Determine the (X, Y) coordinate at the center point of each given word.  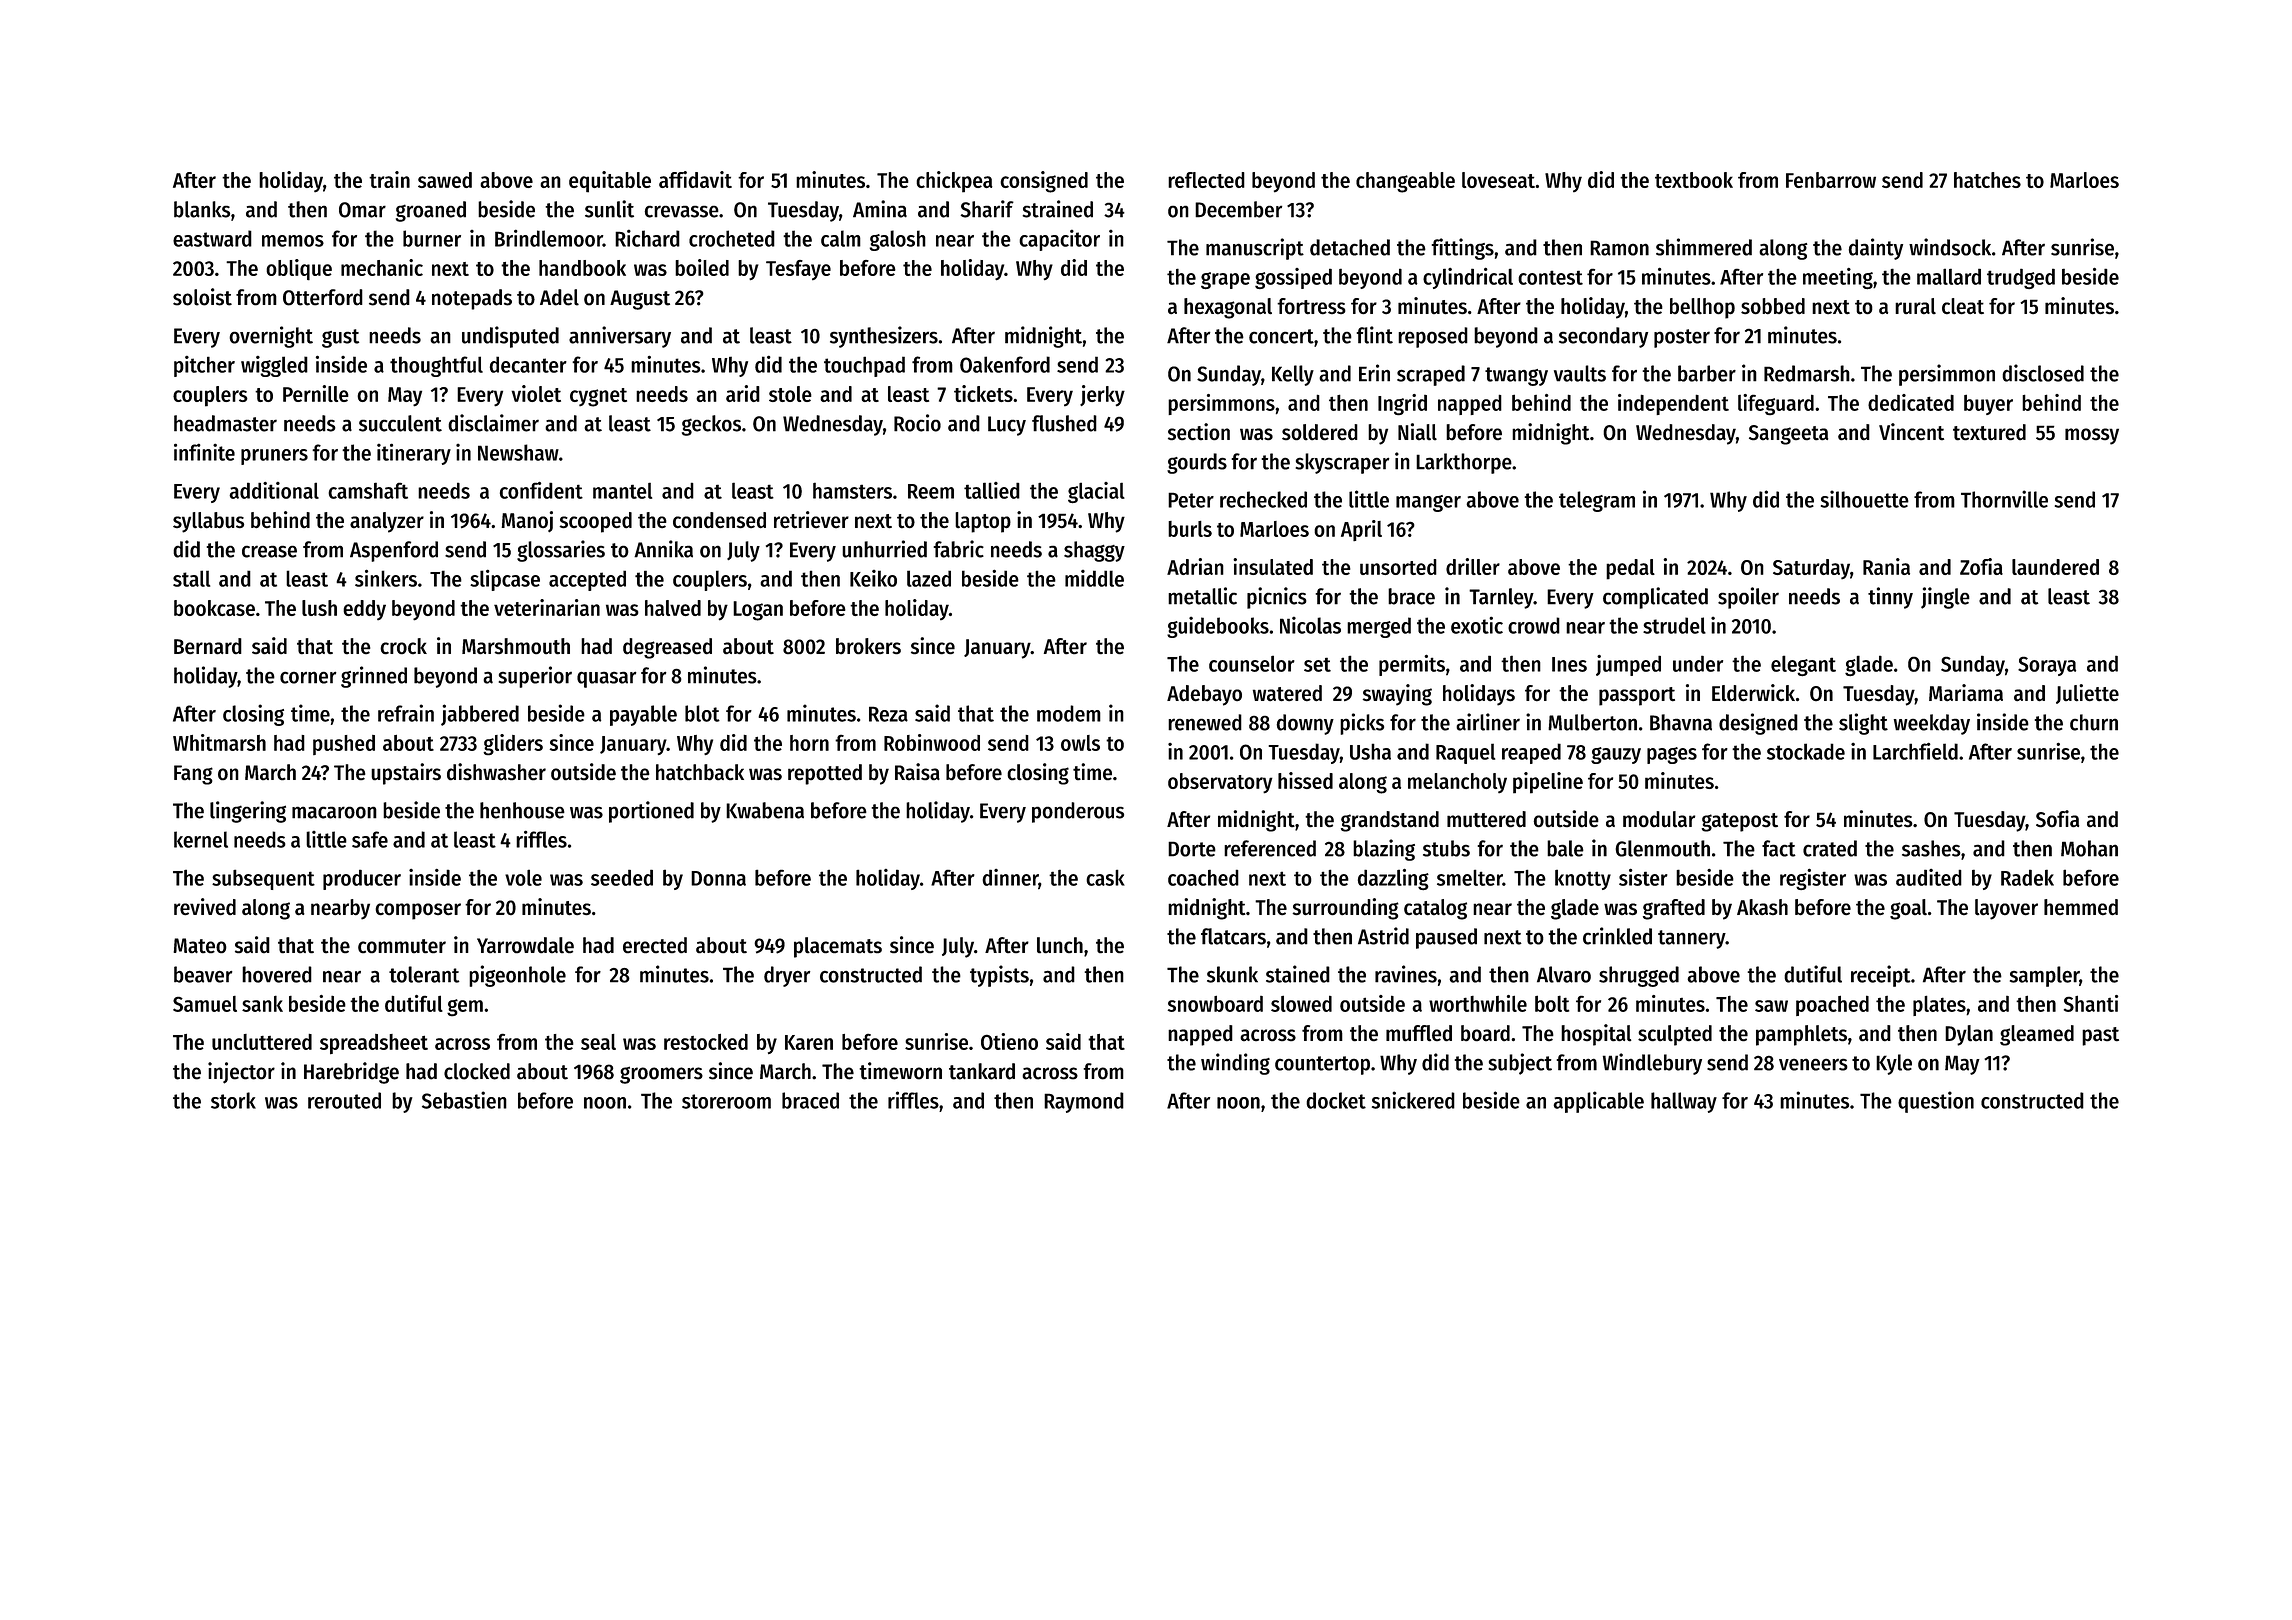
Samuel (205, 1004)
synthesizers (884, 337)
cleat (1963, 306)
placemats (838, 947)
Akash (1762, 907)
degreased (667, 648)
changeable (1405, 182)
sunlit (609, 209)
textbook (1694, 180)
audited (1929, 877)
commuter (402, 946)
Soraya (2047, 666)
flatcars (1233, 936)
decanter (528, 364)
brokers (868, 646)
